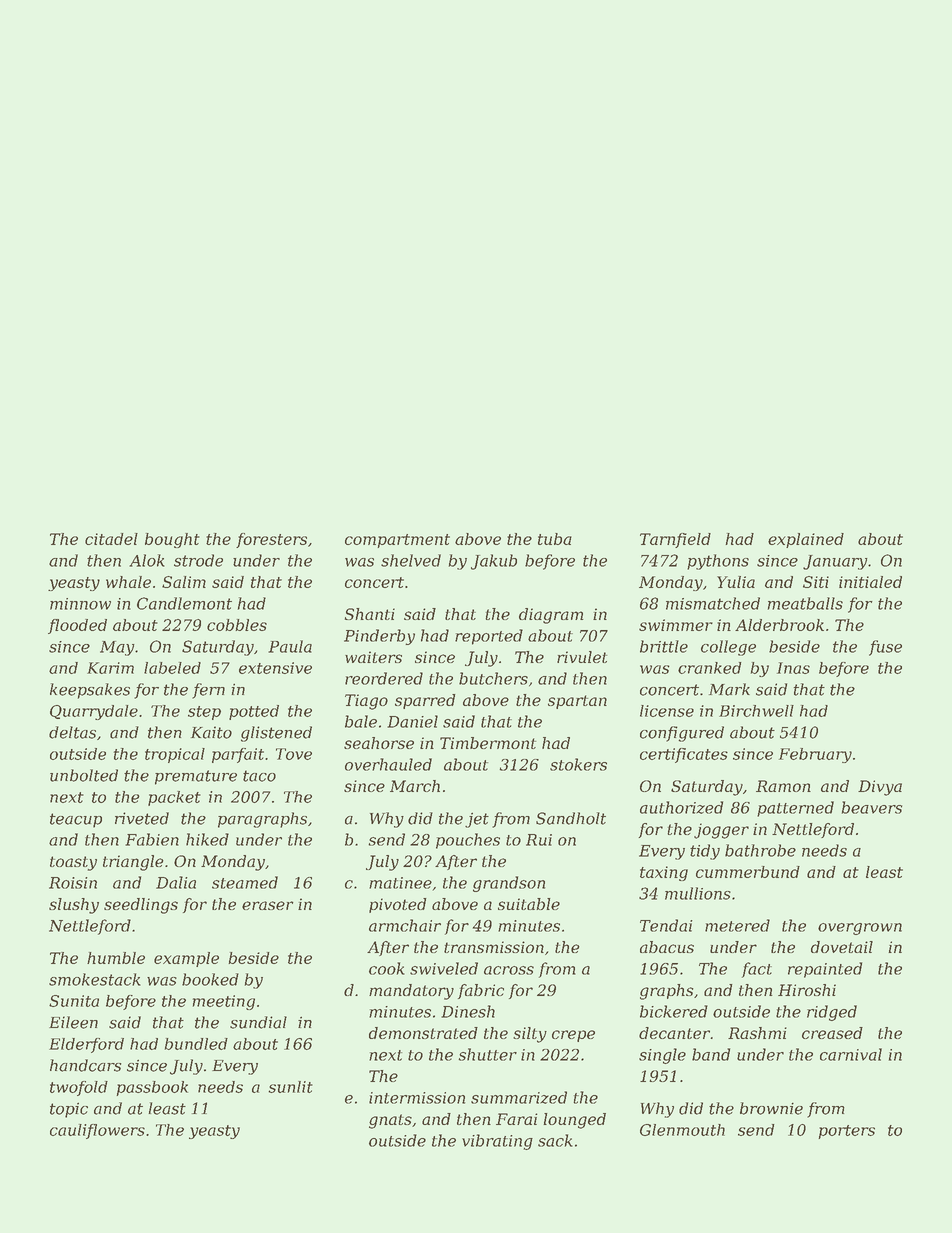 Image resolution: width=952 pixels, height=1233 pixels. What do you see at coordinates (211, 732) in the page?
I see `Kaito` at bounding box center [211, 732].
